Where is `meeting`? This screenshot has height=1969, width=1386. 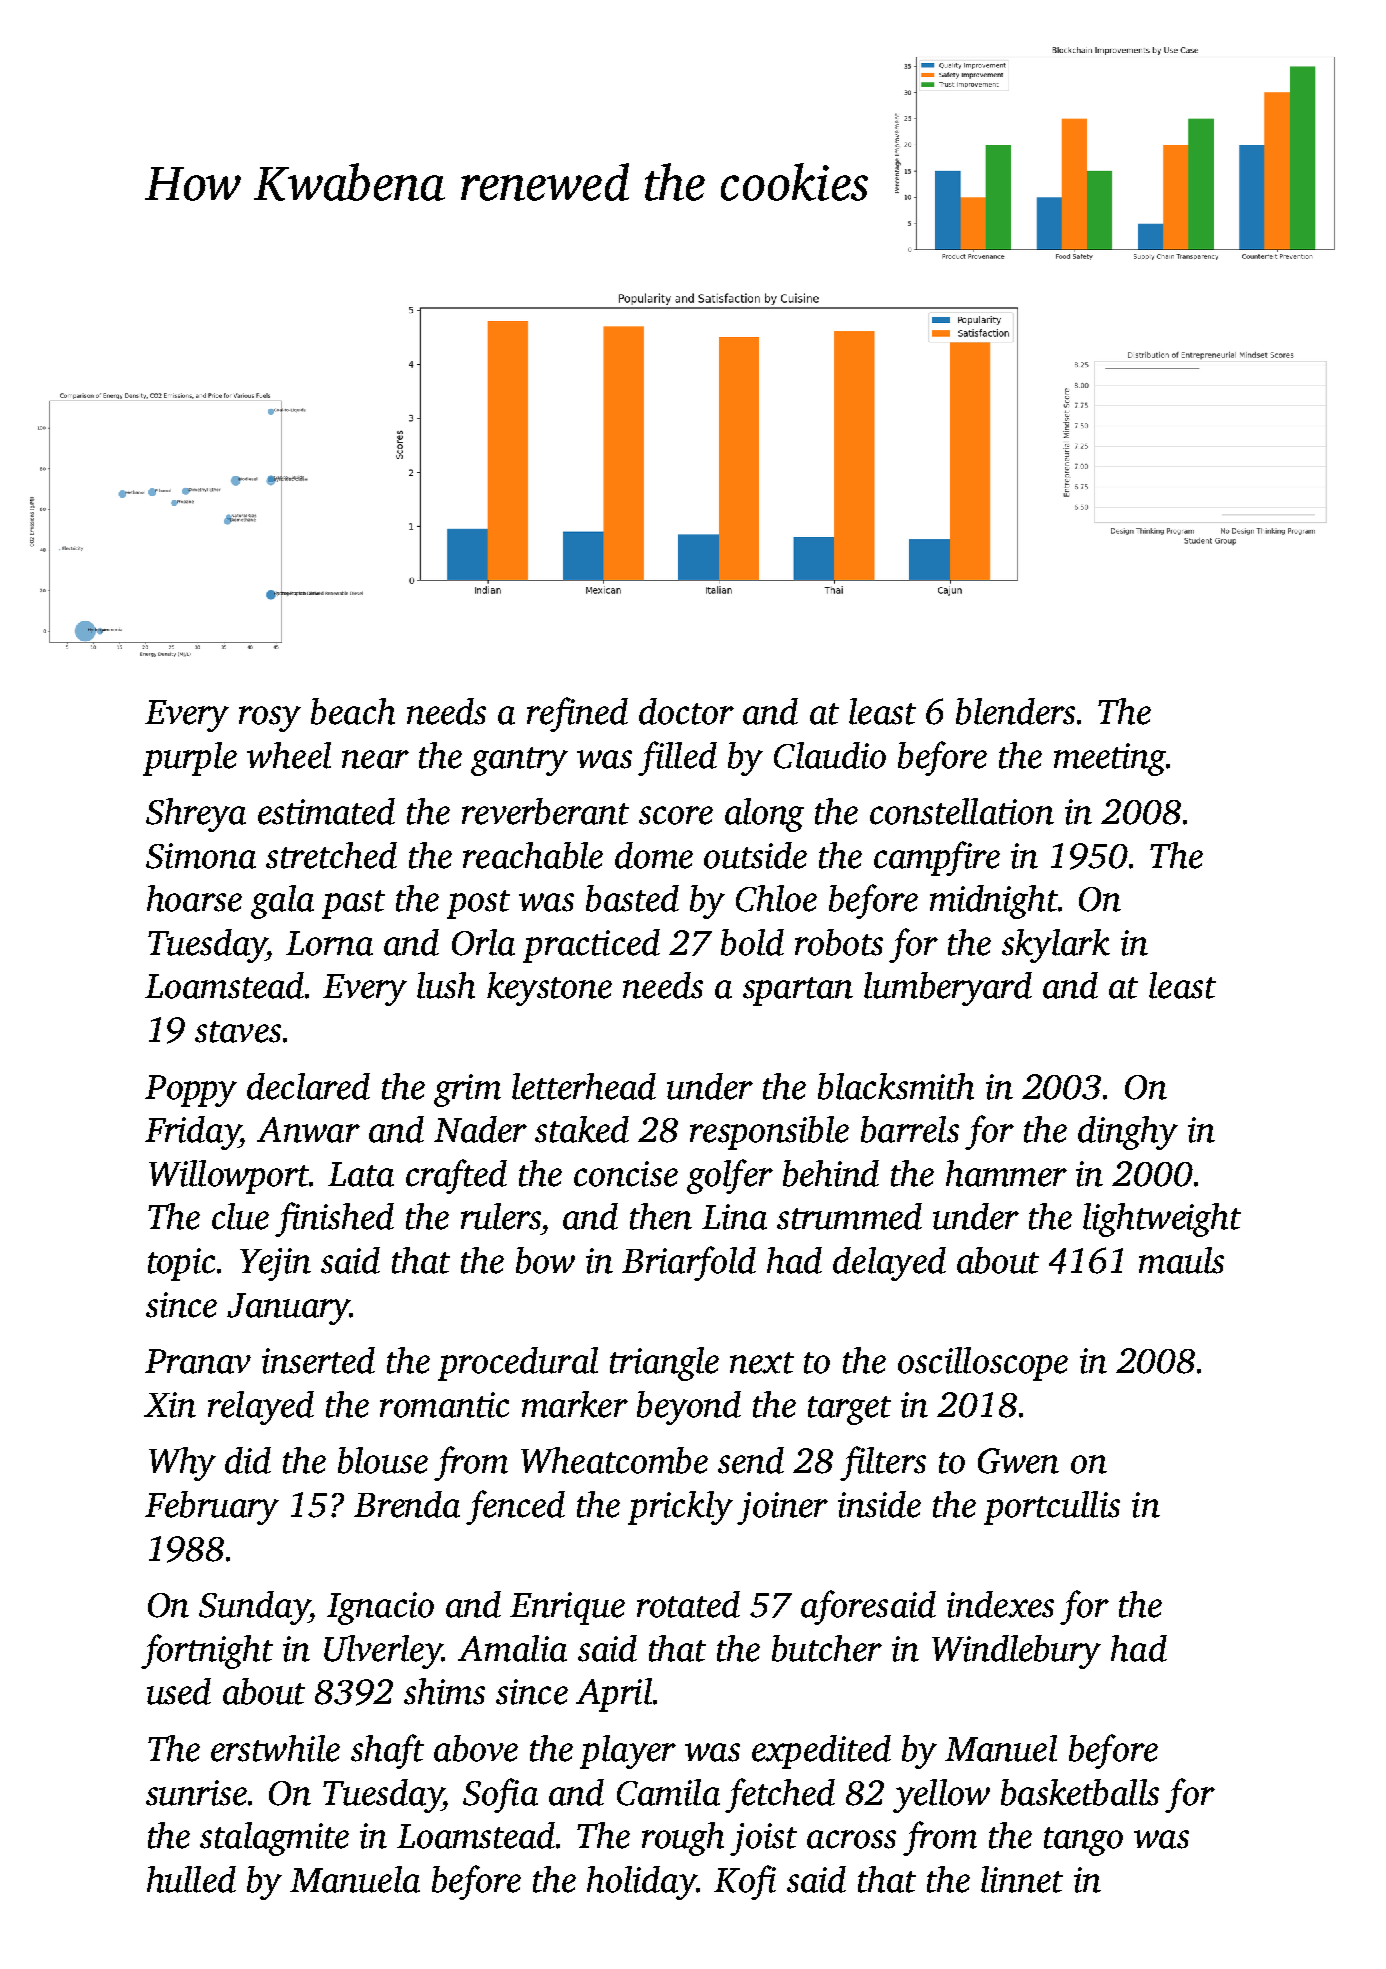 meeting is located at coordinates (1110, 759).
